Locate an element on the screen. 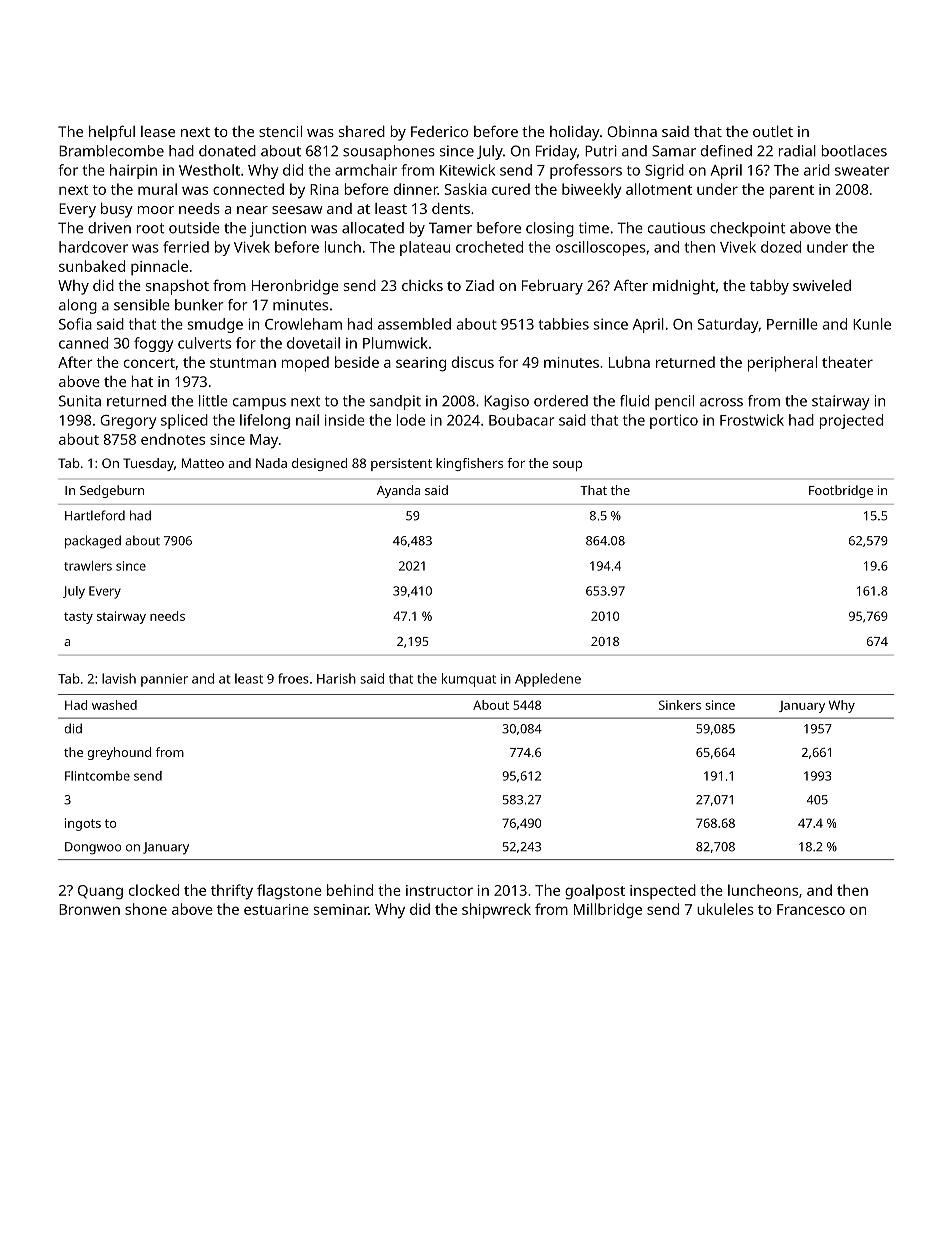  ingots is located at coordinates (83, 824).
